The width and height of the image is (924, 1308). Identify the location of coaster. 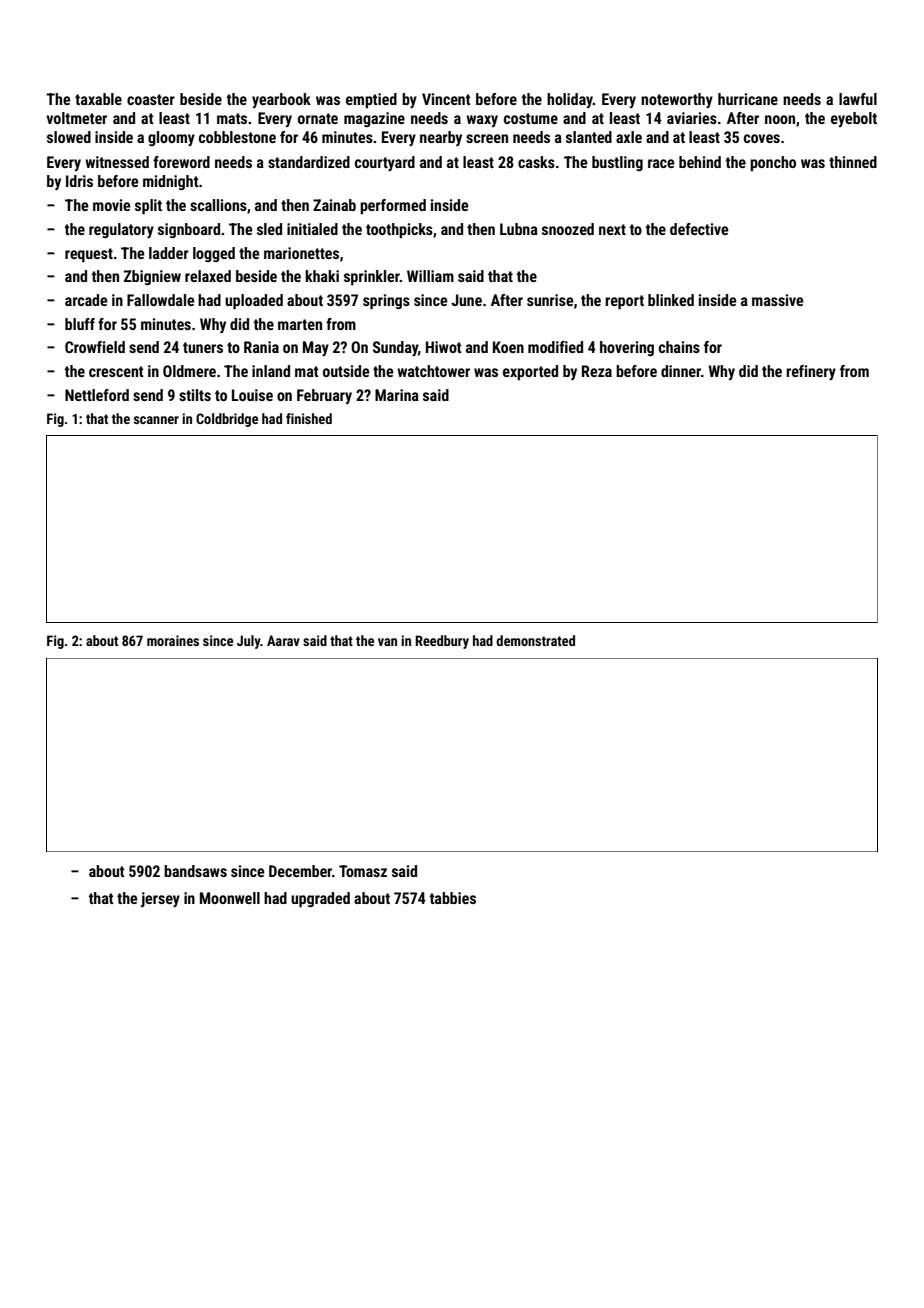
(151, 99).
